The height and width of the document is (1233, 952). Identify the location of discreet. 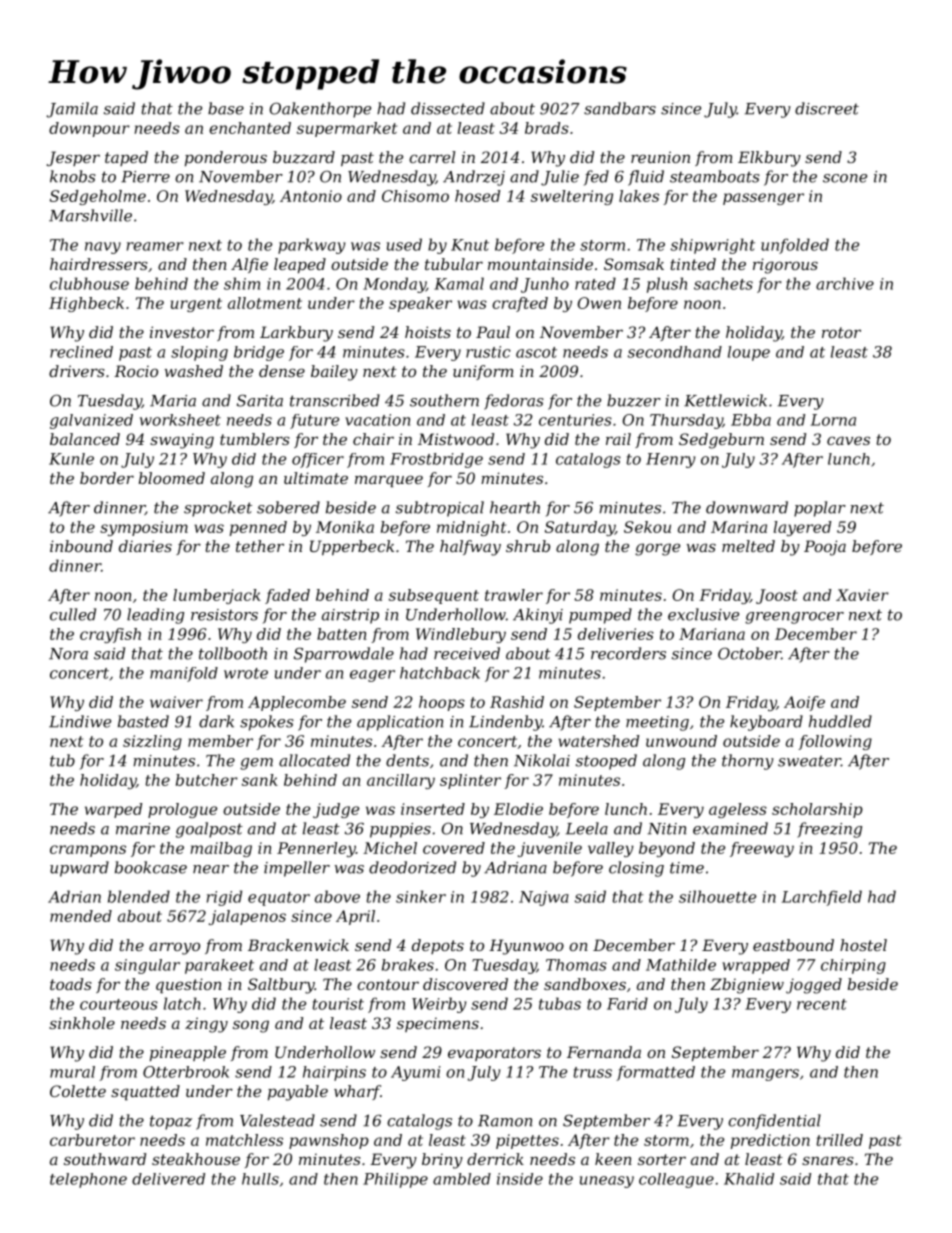
(827, 108).
